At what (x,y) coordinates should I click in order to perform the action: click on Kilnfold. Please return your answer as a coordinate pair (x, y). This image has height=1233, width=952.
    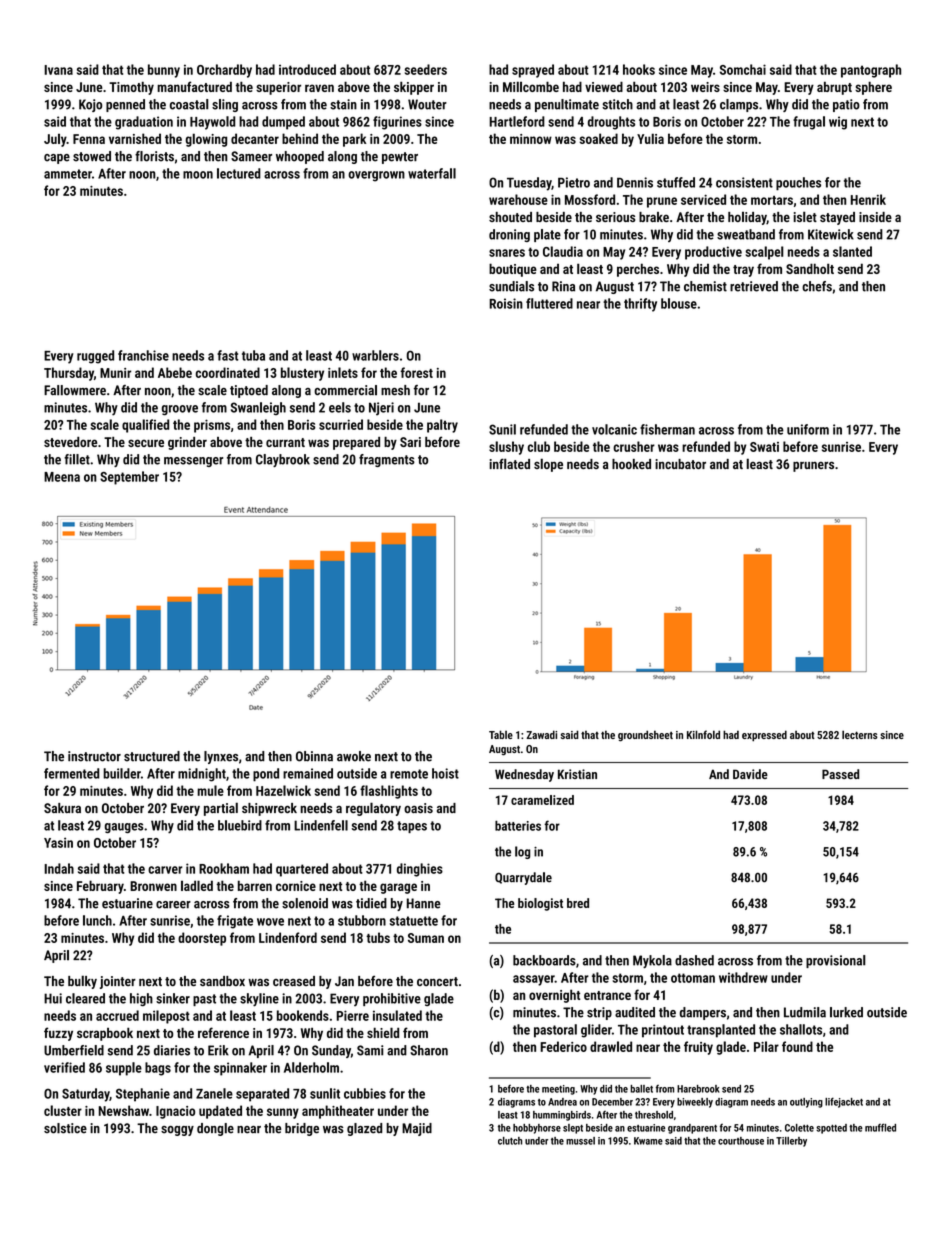
    Looking at the image, I should click on (703, 734).
